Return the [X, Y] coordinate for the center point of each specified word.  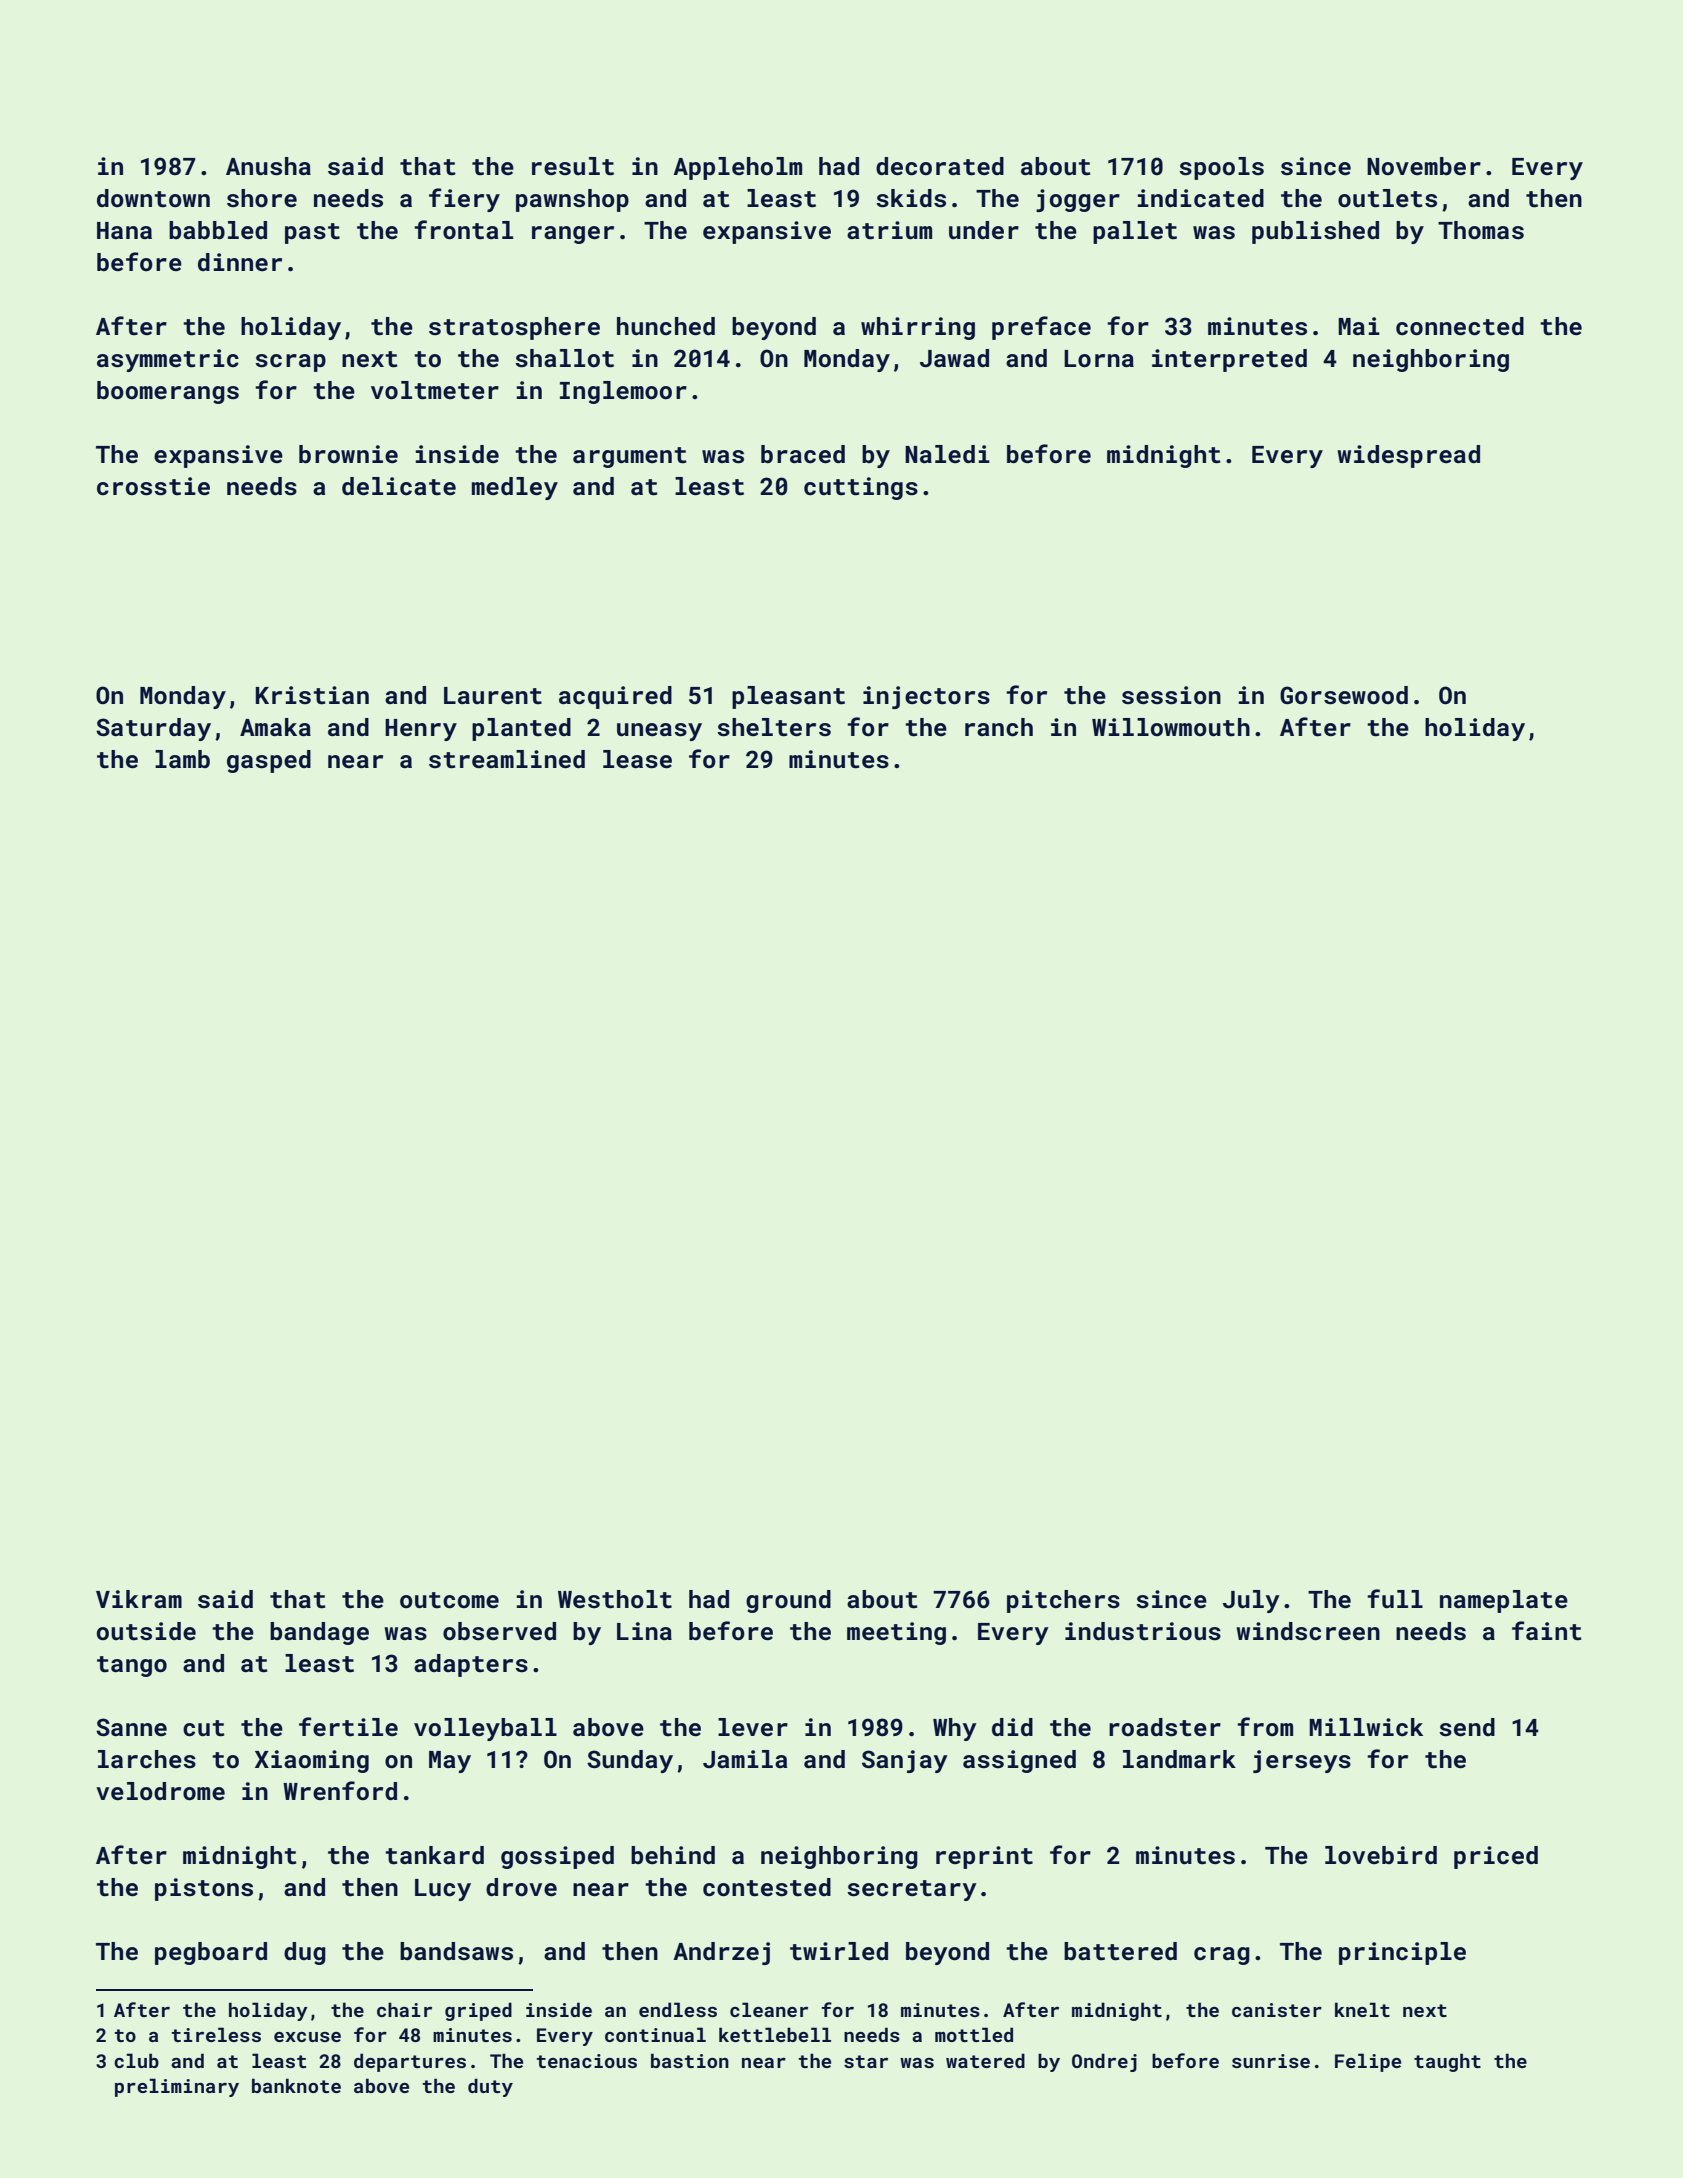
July [1251, 1601]
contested [767, 1887]
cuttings [861, 488]
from [1265, 1726]
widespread [1408, 456]
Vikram [139, 1599]
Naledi [947, 454]
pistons [204, 1889]
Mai [1359, 326]
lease [637, 759]
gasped [269, 761]
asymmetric [168, 360]
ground [788, 1601]
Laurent [493, 696]
